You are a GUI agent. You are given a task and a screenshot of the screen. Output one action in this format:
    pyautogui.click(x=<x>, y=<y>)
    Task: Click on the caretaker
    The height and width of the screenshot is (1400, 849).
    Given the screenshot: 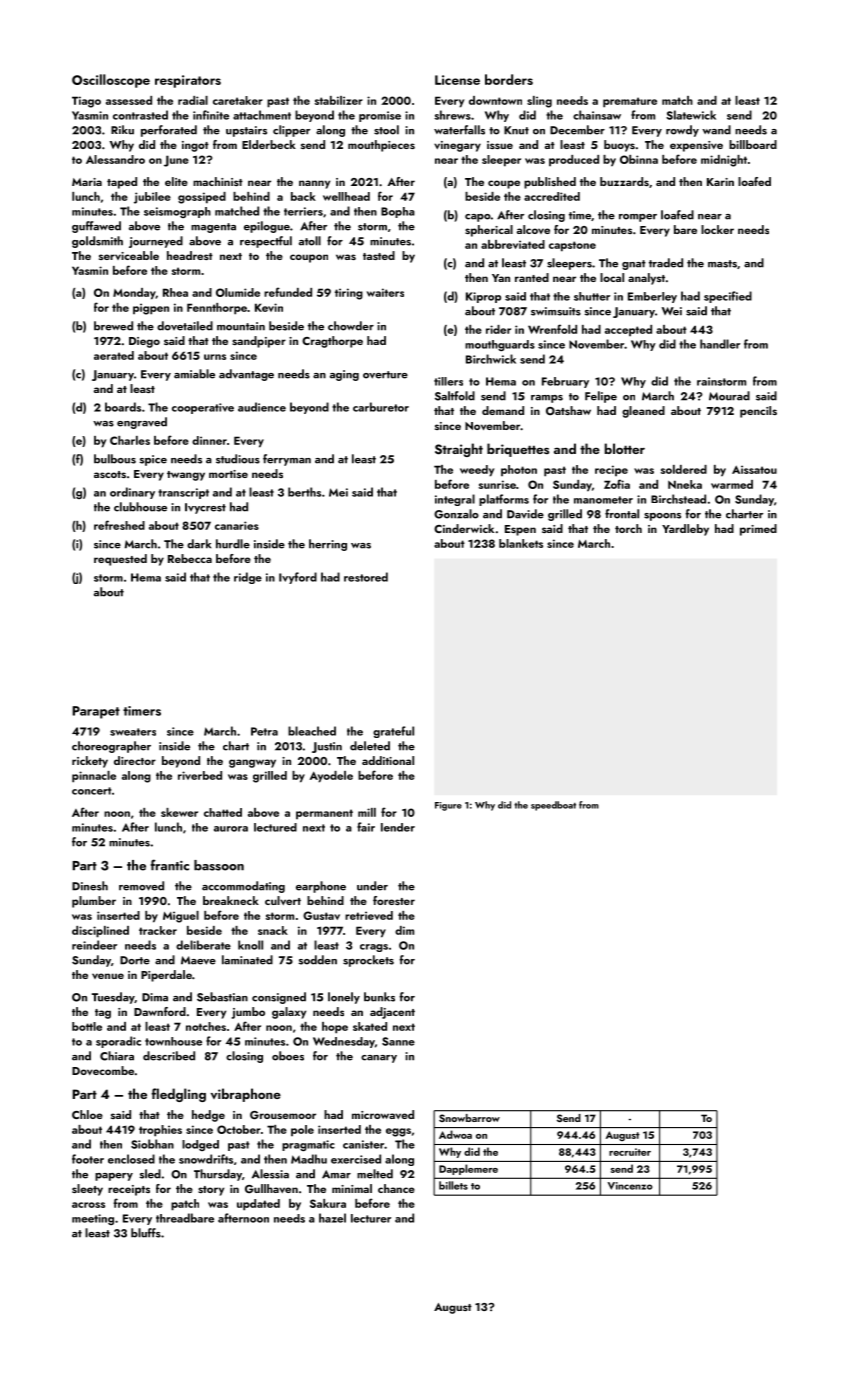 What is the action you would take?
    pyautogui.click(x=238, y=100)
